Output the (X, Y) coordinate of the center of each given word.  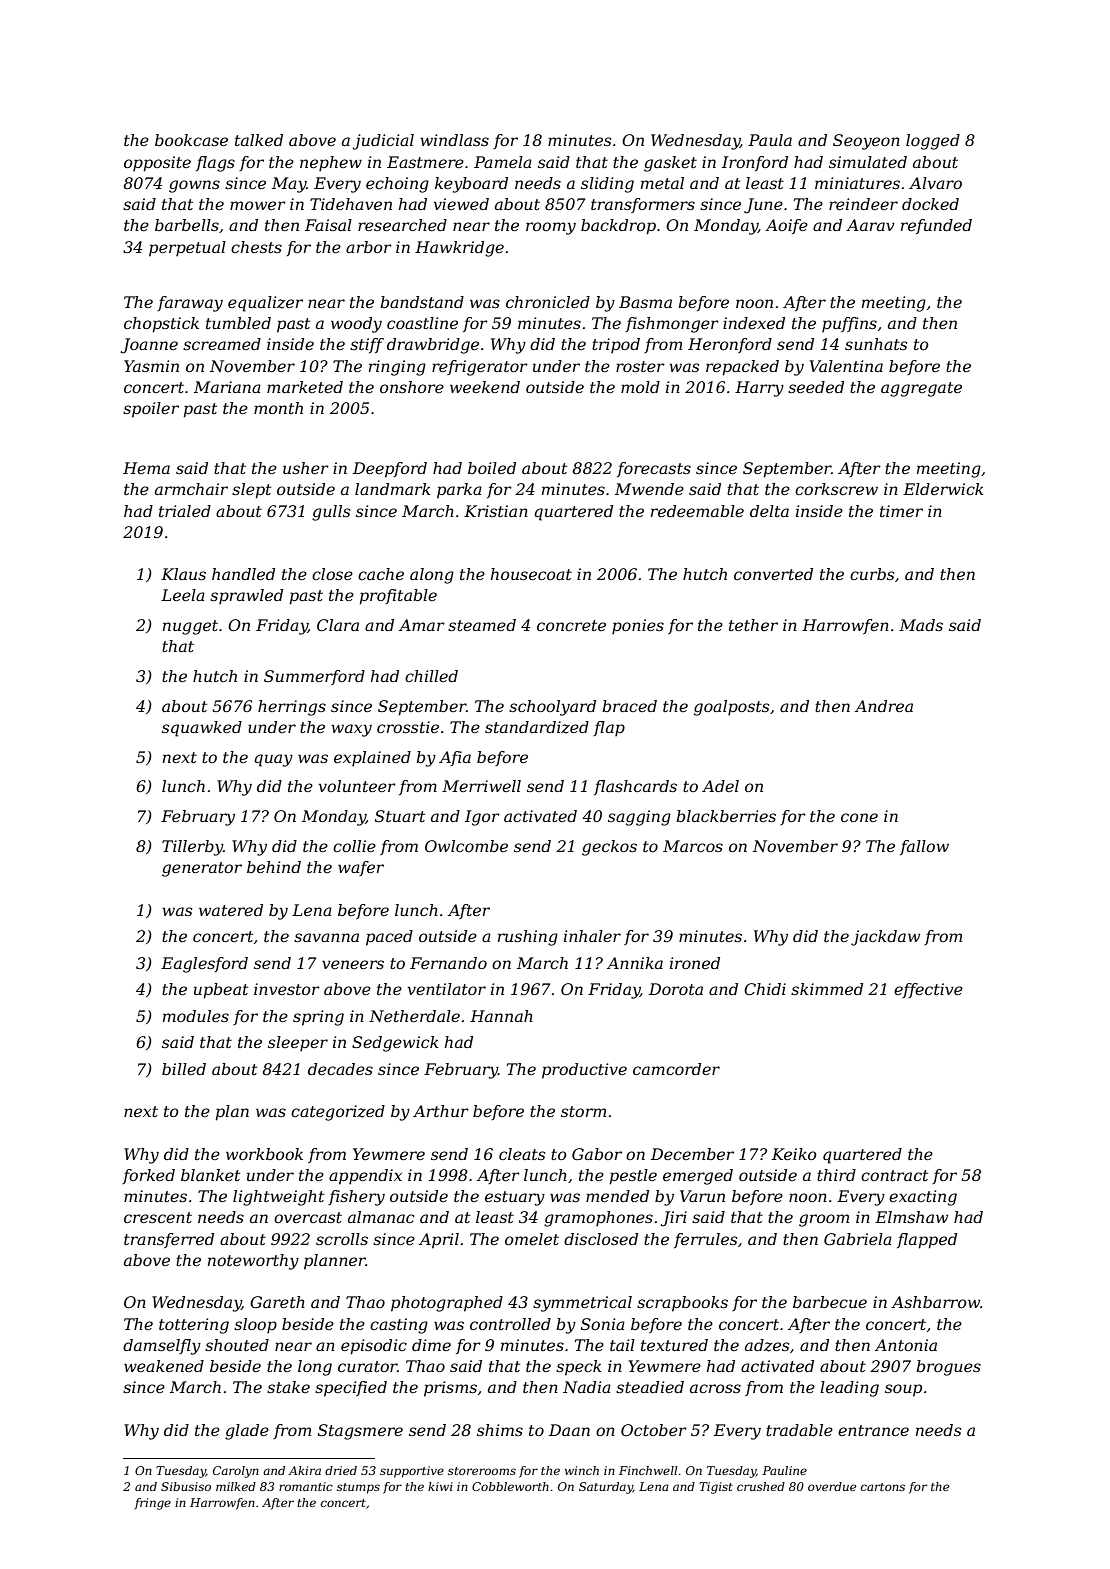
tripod (616, 346)
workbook (264, 1154)
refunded (936, 226)
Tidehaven (351, 204)
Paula (770, 140)
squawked (202, 729)
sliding (607, 185)
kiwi (440, 1486)
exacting (923, 1198)
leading (849, 1389)
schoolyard (552, 708)
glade (247, 1432)
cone (859, 817)
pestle (633, 1177)
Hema (146, 468)
